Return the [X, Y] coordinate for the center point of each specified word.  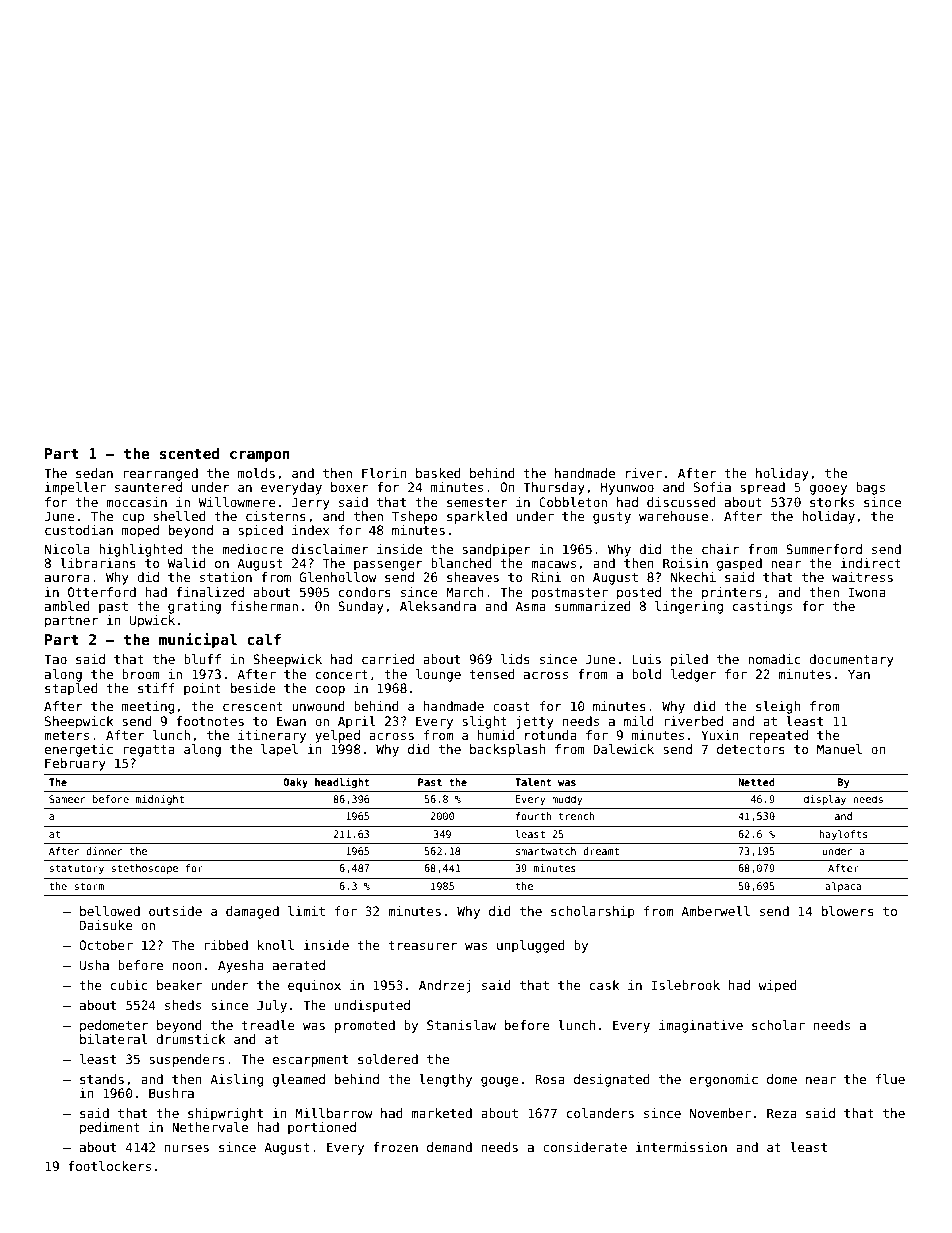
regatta [149, 751]
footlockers [109, 1166]
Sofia [712, 487]
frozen [395, 1147]
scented [189, 453]
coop [330, 691]
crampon [260, 456]
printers [732, 593]
